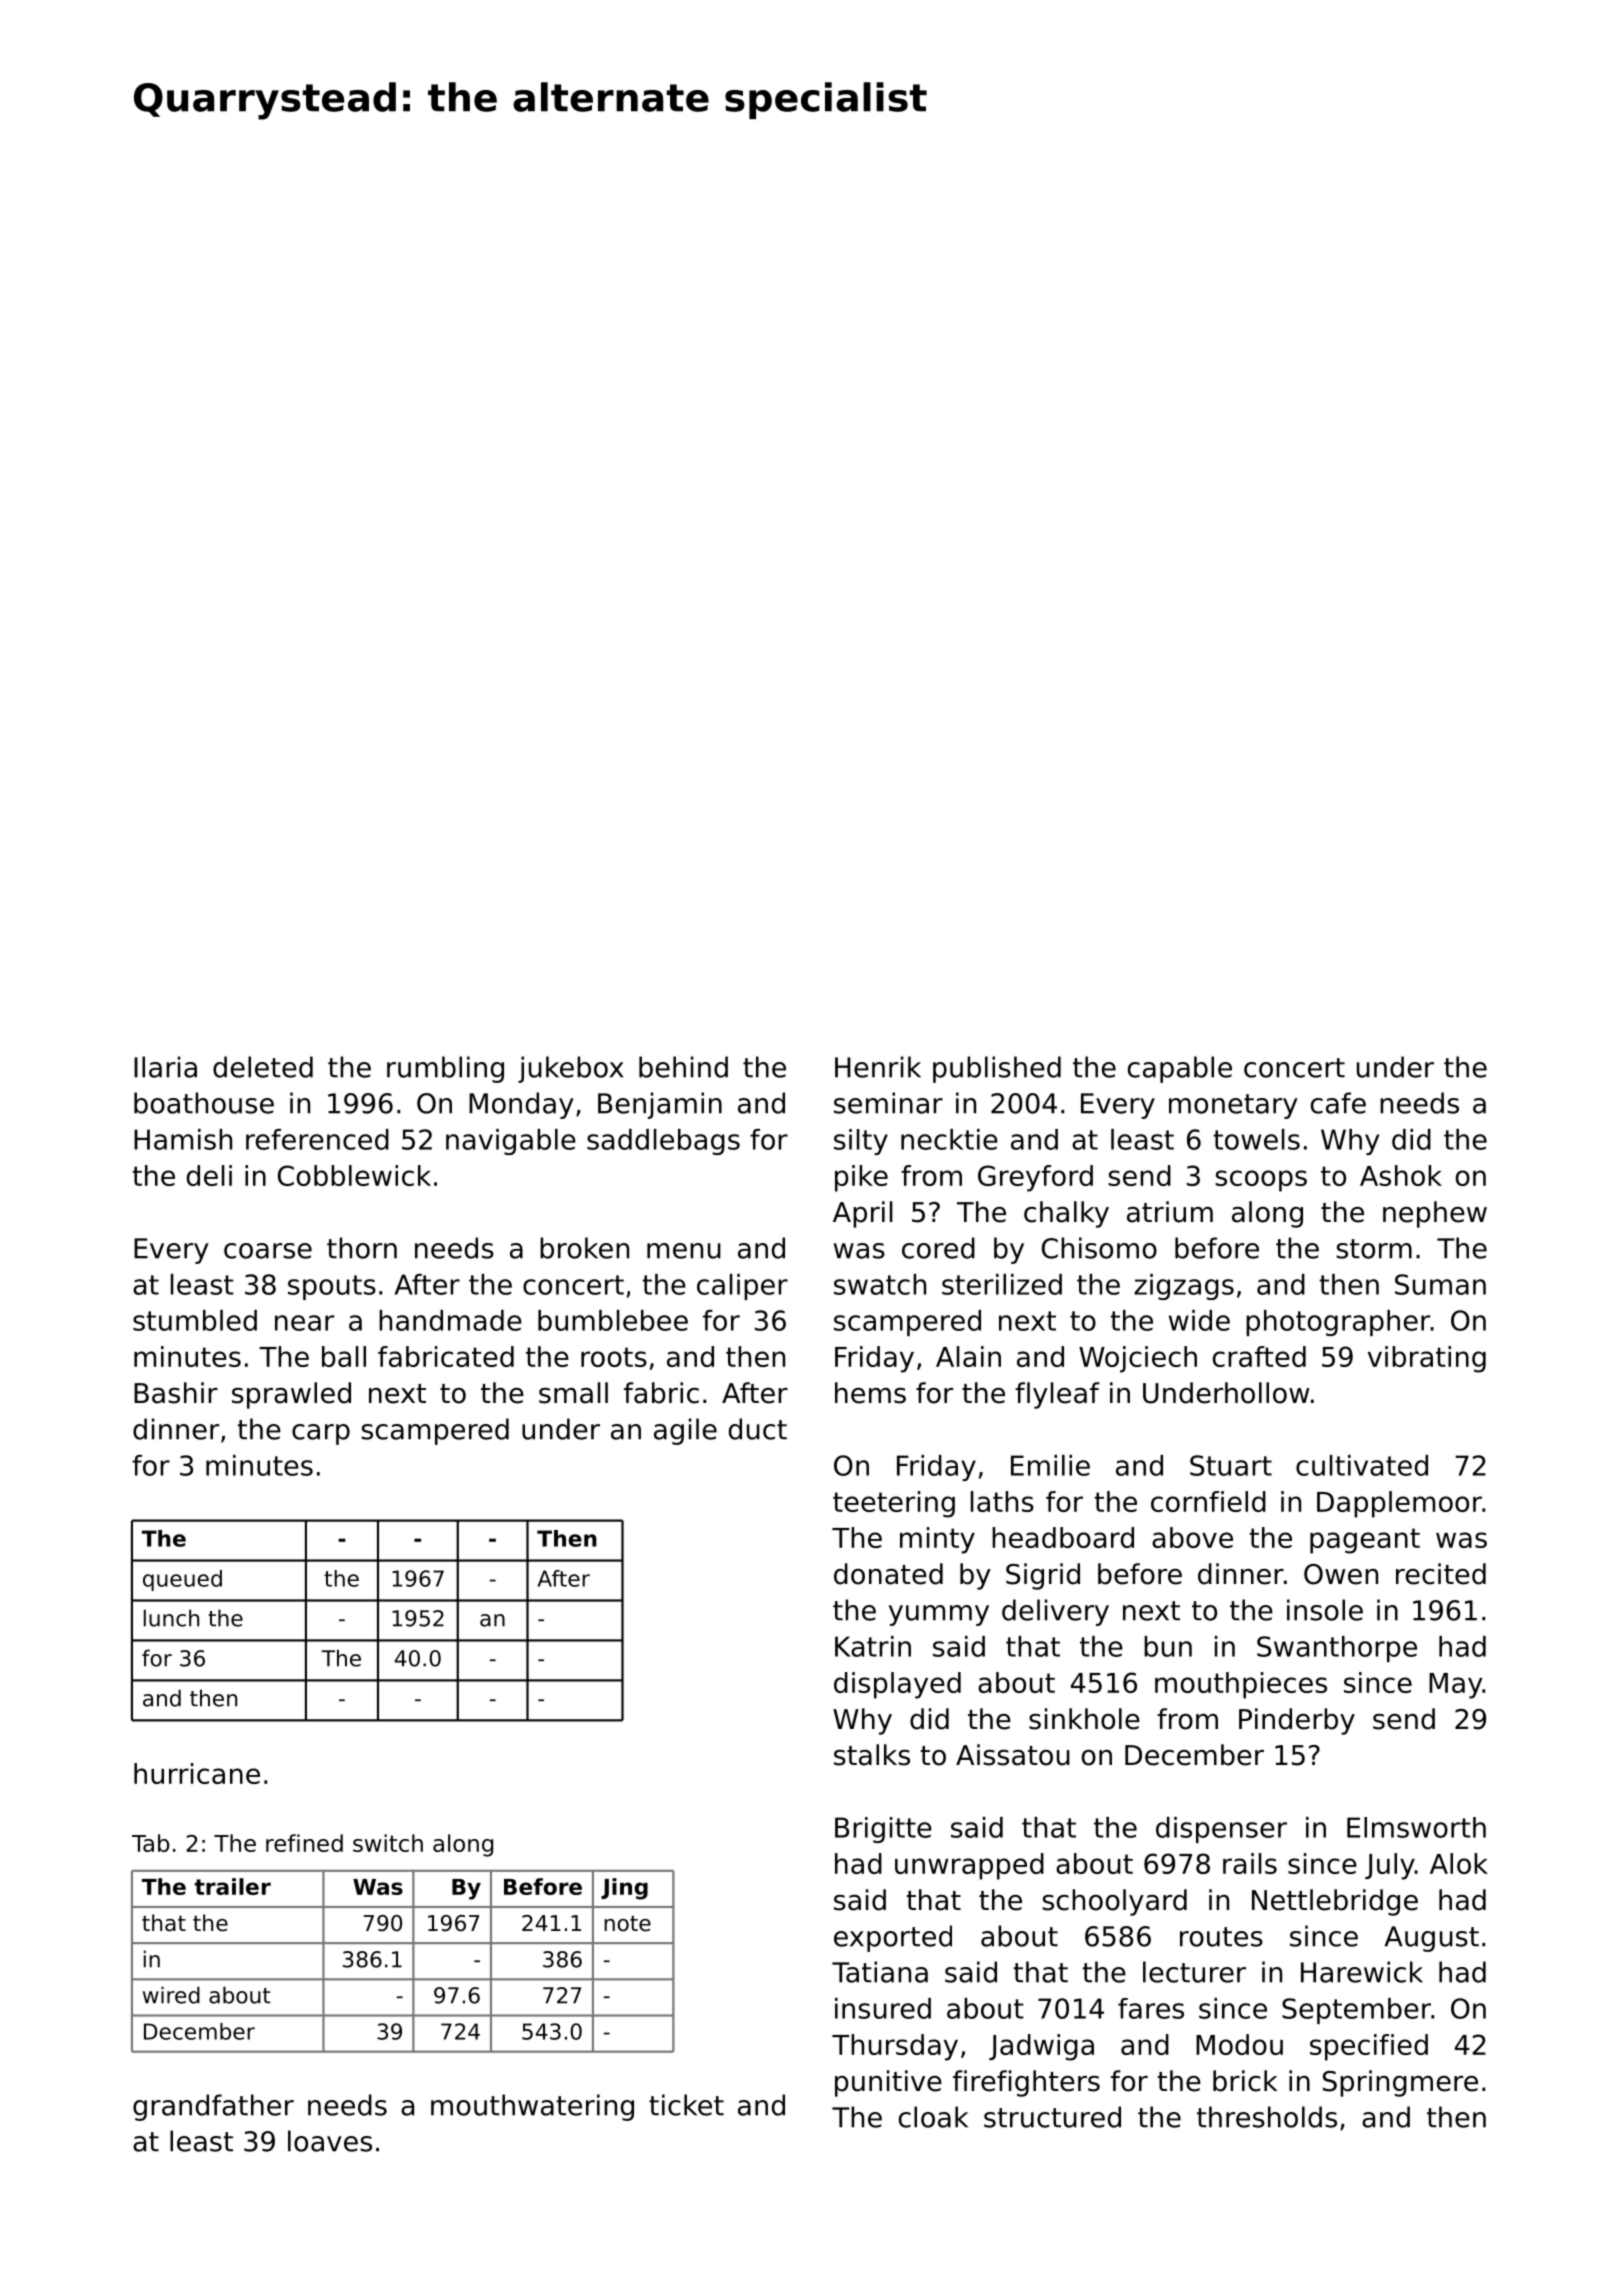 The width and height of the screenshot is (1620, 2292). What do you see at coordinates (1362, 1465) in the screenshot?
I see `cultivated` at bounding box center [1362, 1465].
